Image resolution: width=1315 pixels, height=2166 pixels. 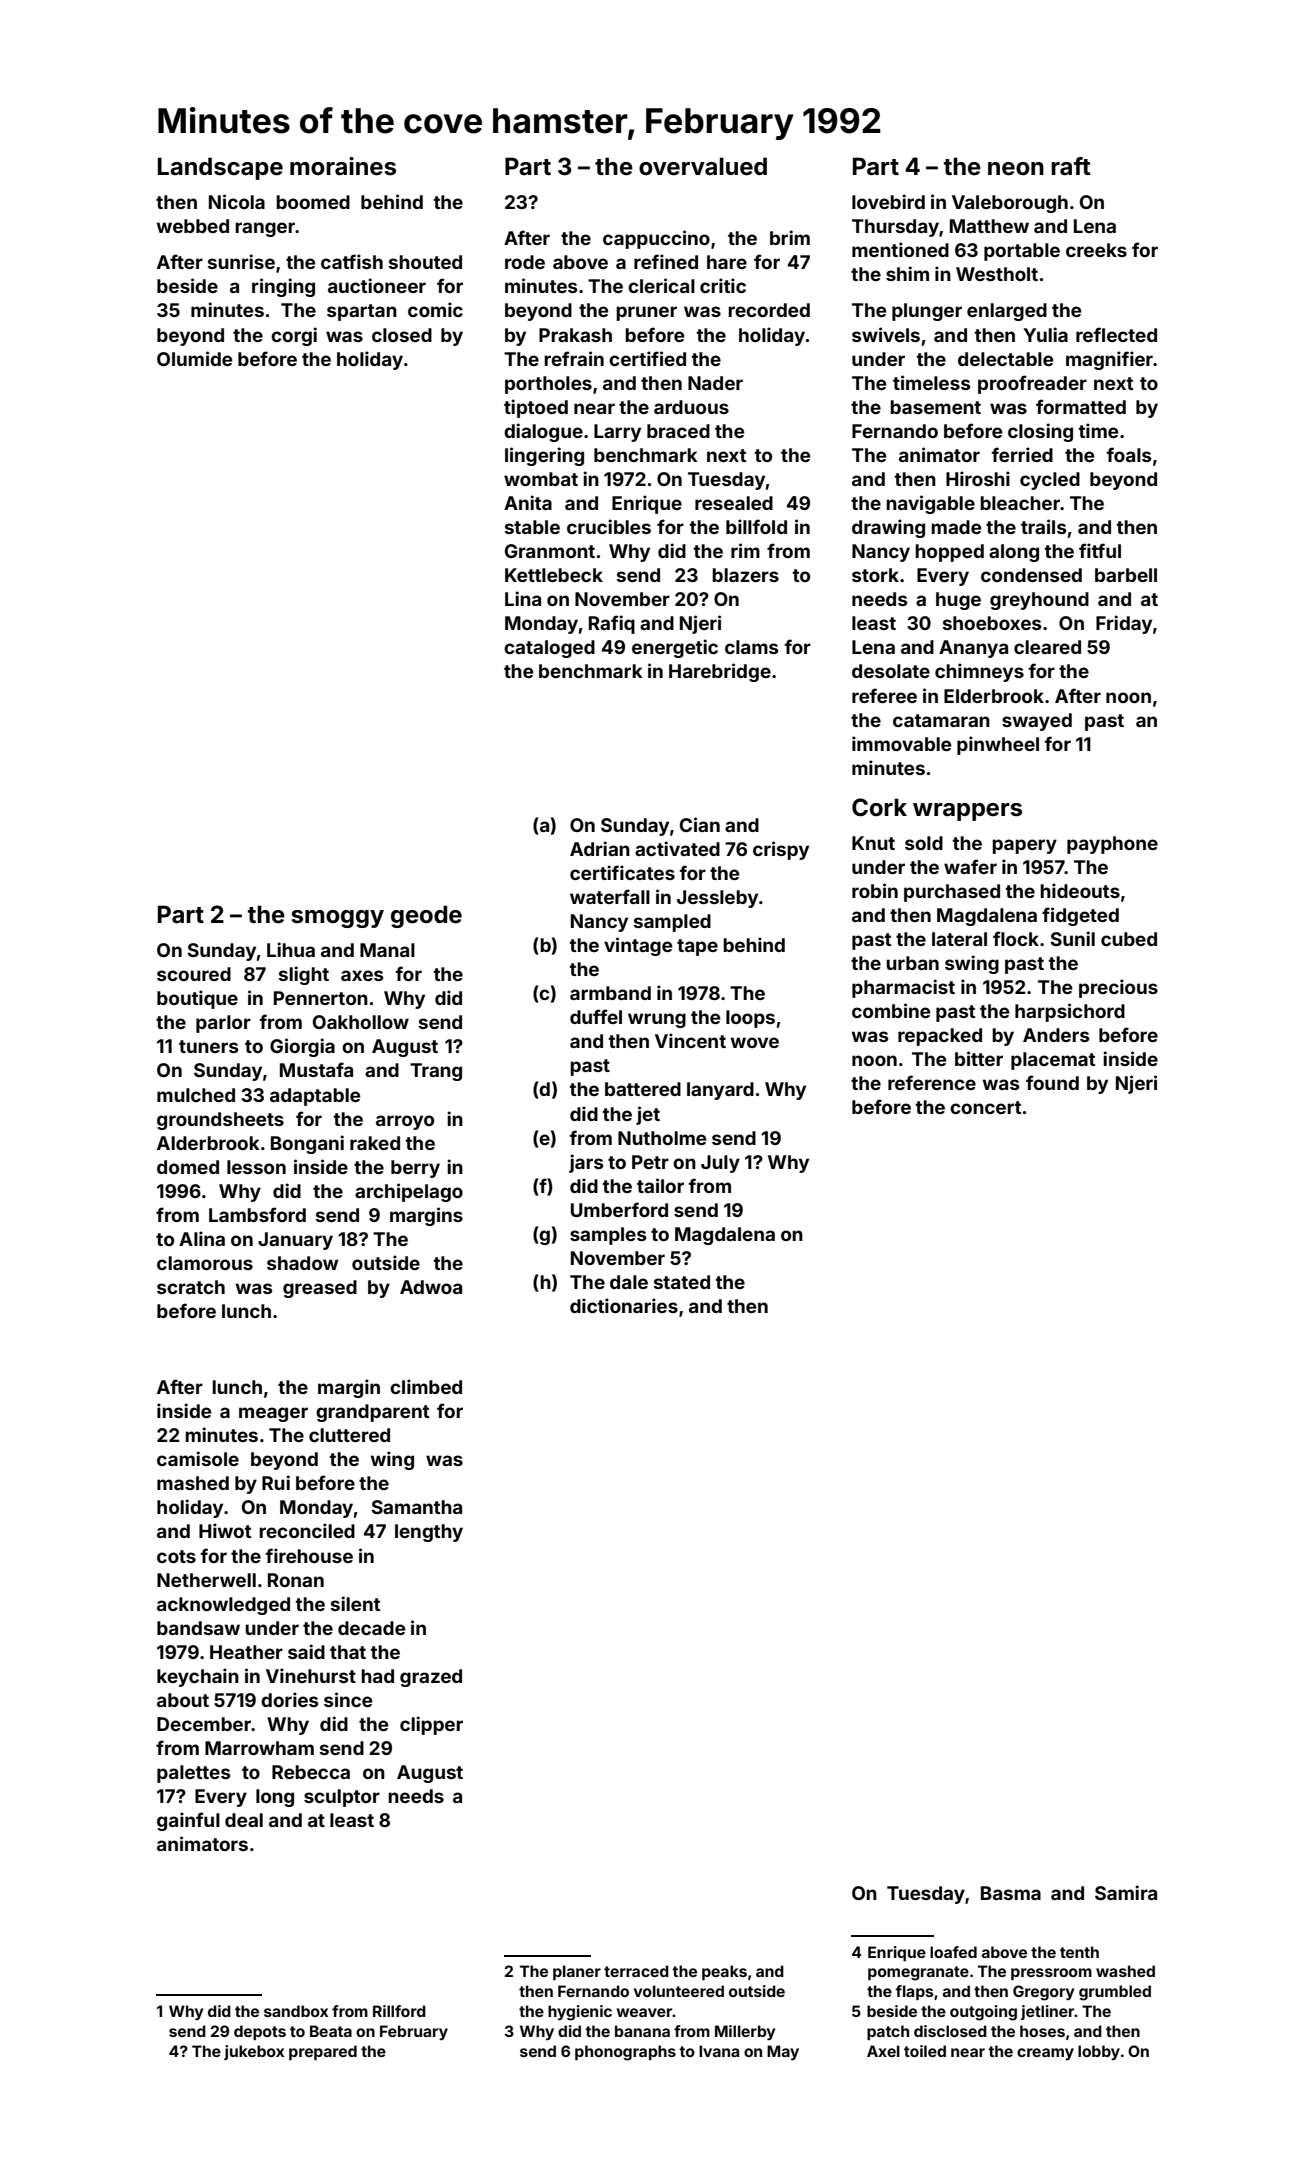 I want to click on concert, so click(x=985, y=1107).
